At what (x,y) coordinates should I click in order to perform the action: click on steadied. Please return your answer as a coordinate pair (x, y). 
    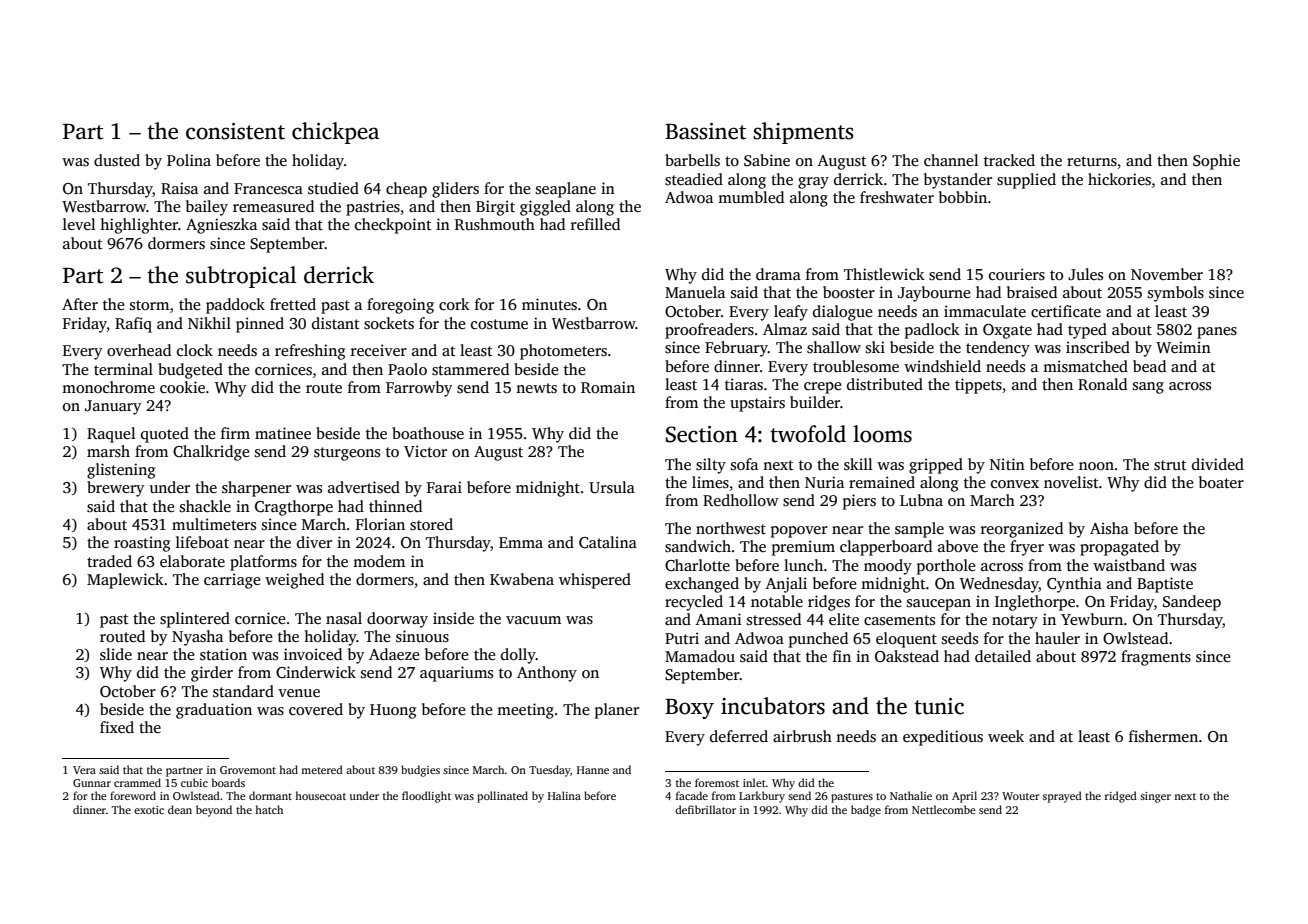
    Looking at the image, I should click on (694, 179).
